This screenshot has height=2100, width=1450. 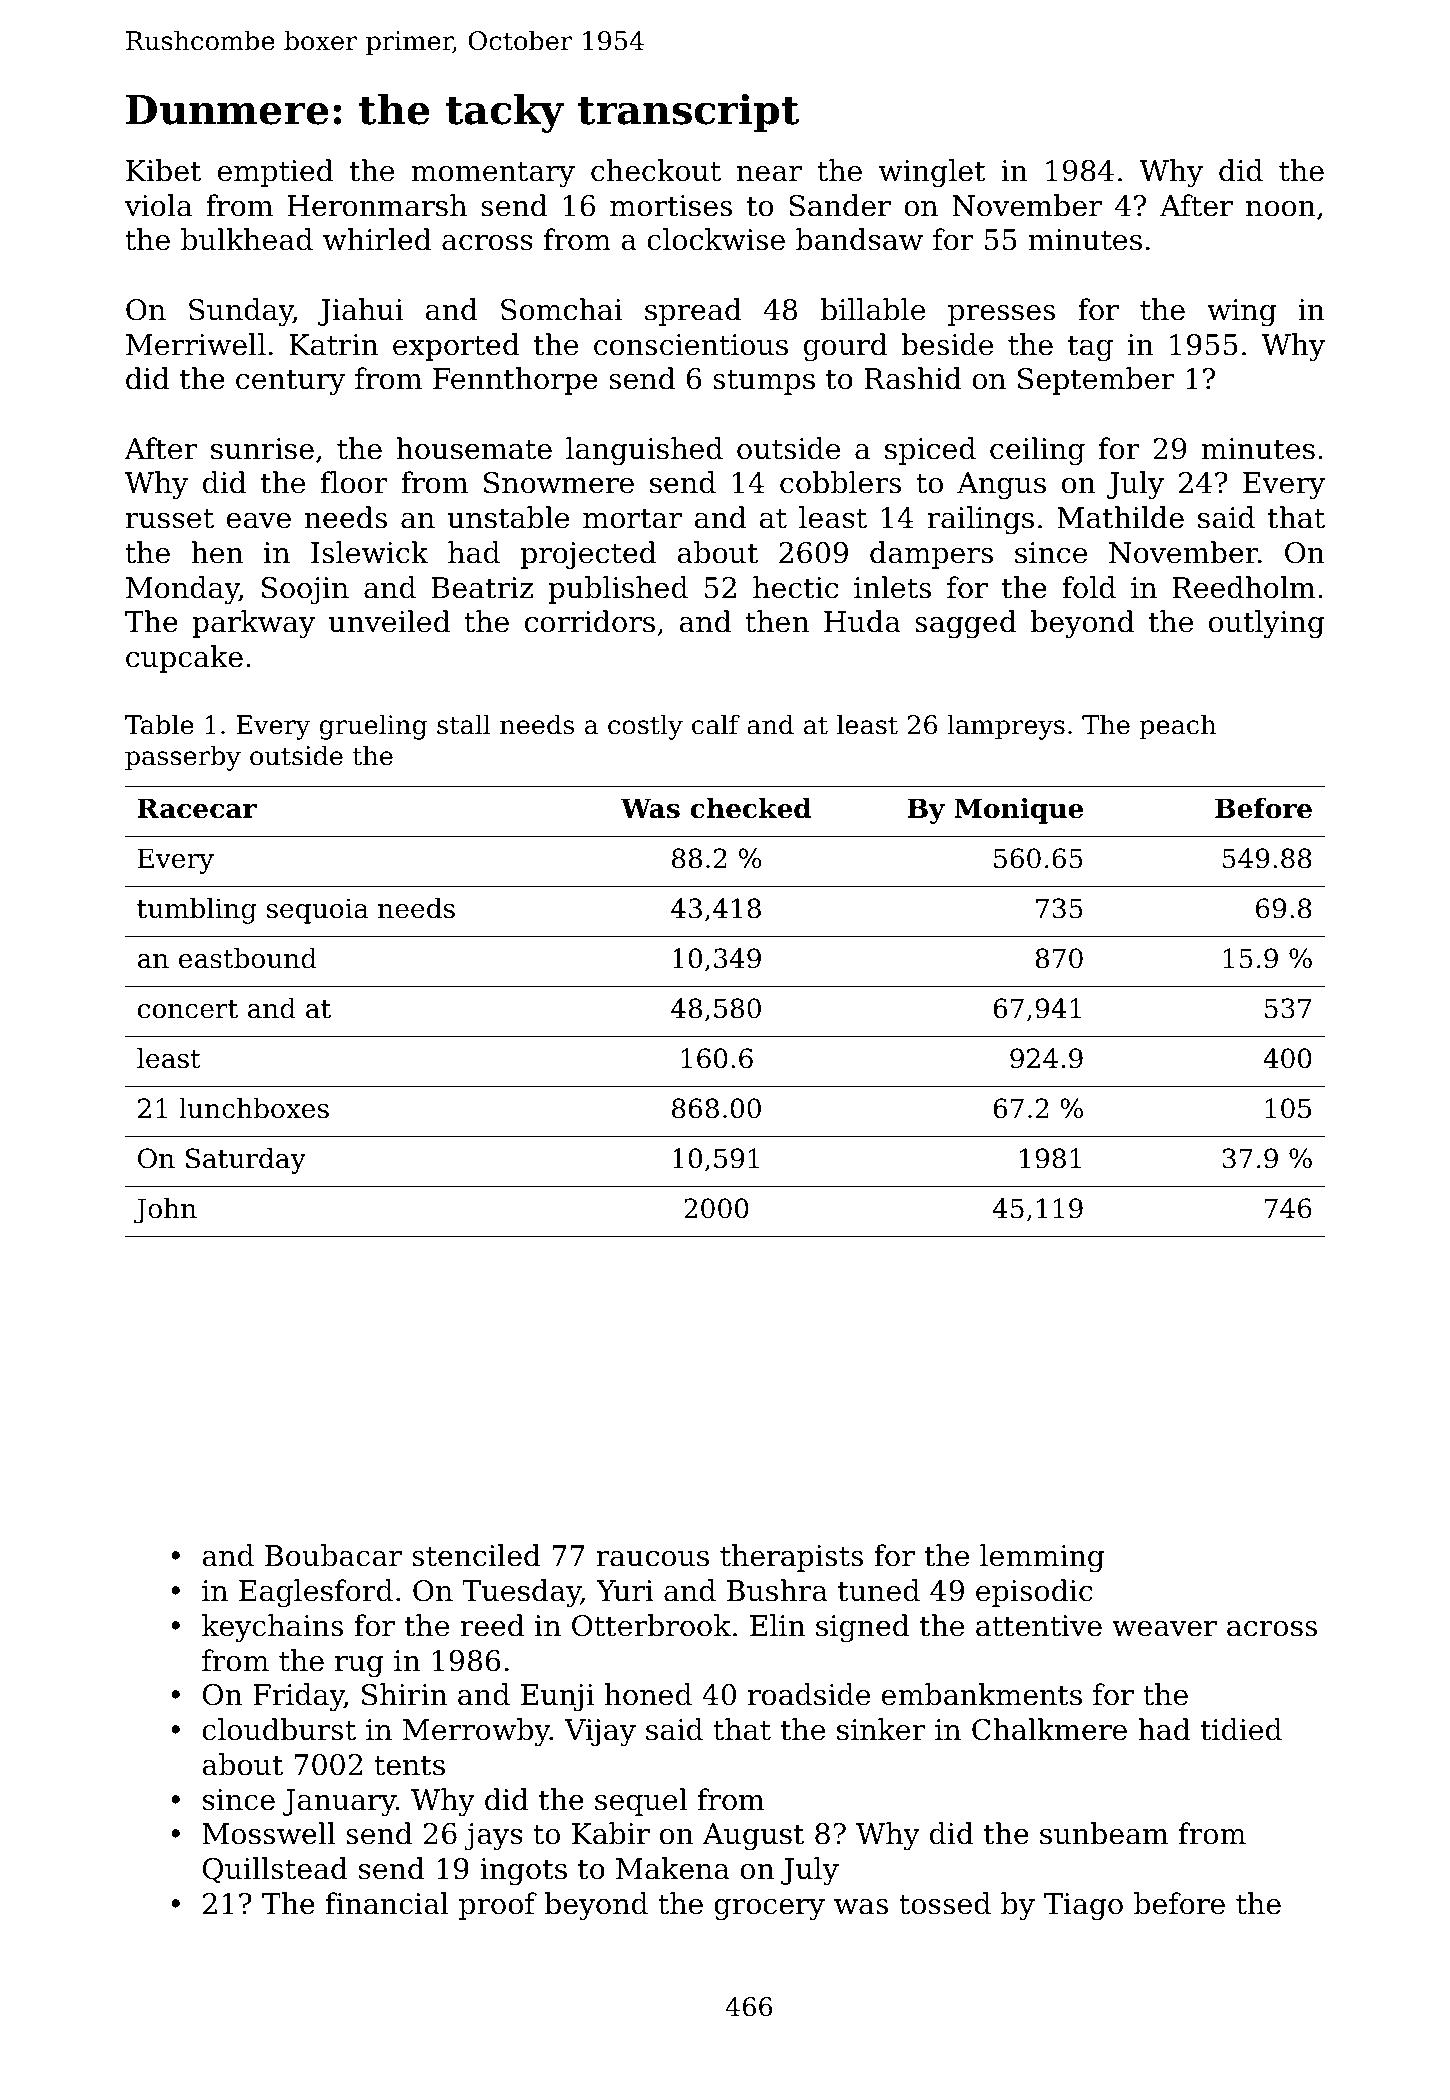 What do you see at coordinates (165, 1211) in the screenshot?
I see `John` at bounding box center [165, 1211].
